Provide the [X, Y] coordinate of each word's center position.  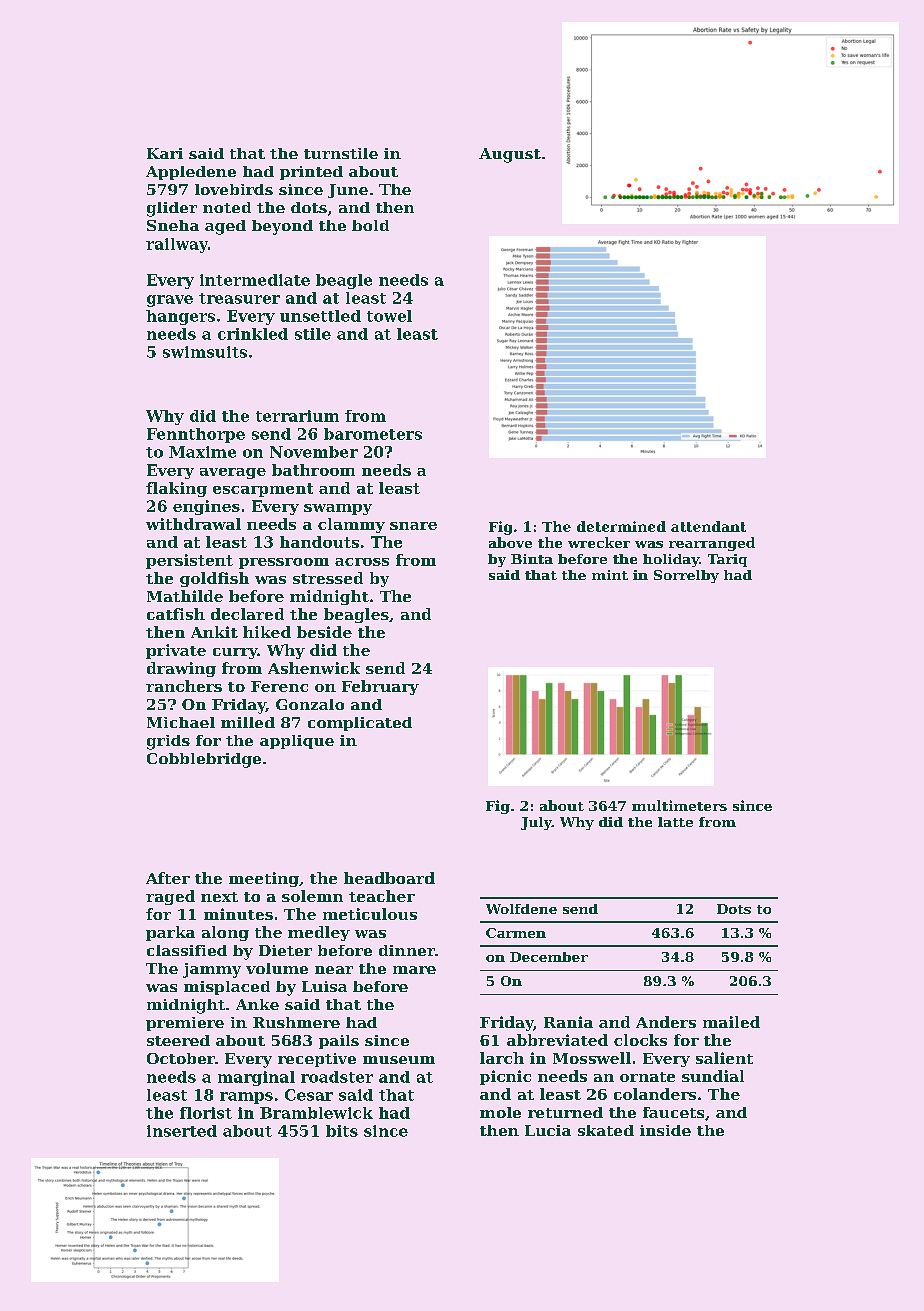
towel [389, 316]
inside [665, 1130]
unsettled [320, 316]
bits [342, 1131]
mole [500, 1112]
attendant [708, 526]
